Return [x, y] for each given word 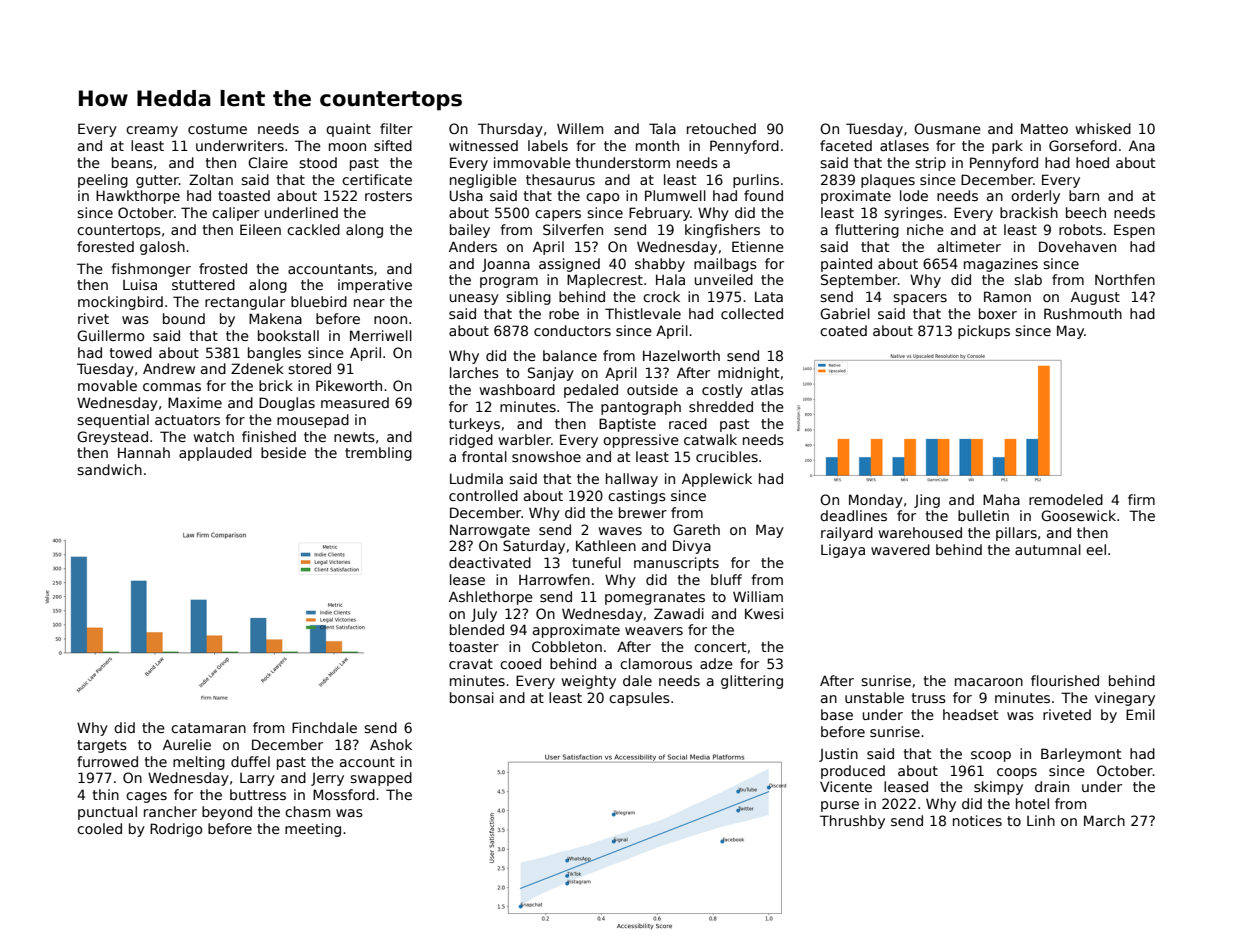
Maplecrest [605, 281]
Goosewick [1078, 515]
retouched [721, 128]
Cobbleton [567, 646]
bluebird [319, 301]
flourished [1065, 680]
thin [106, 794]
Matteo [1044, 128]
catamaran [208, 728]
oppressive [641, 441]
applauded [215, 454]
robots [1080, 229]
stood [318, 162]
